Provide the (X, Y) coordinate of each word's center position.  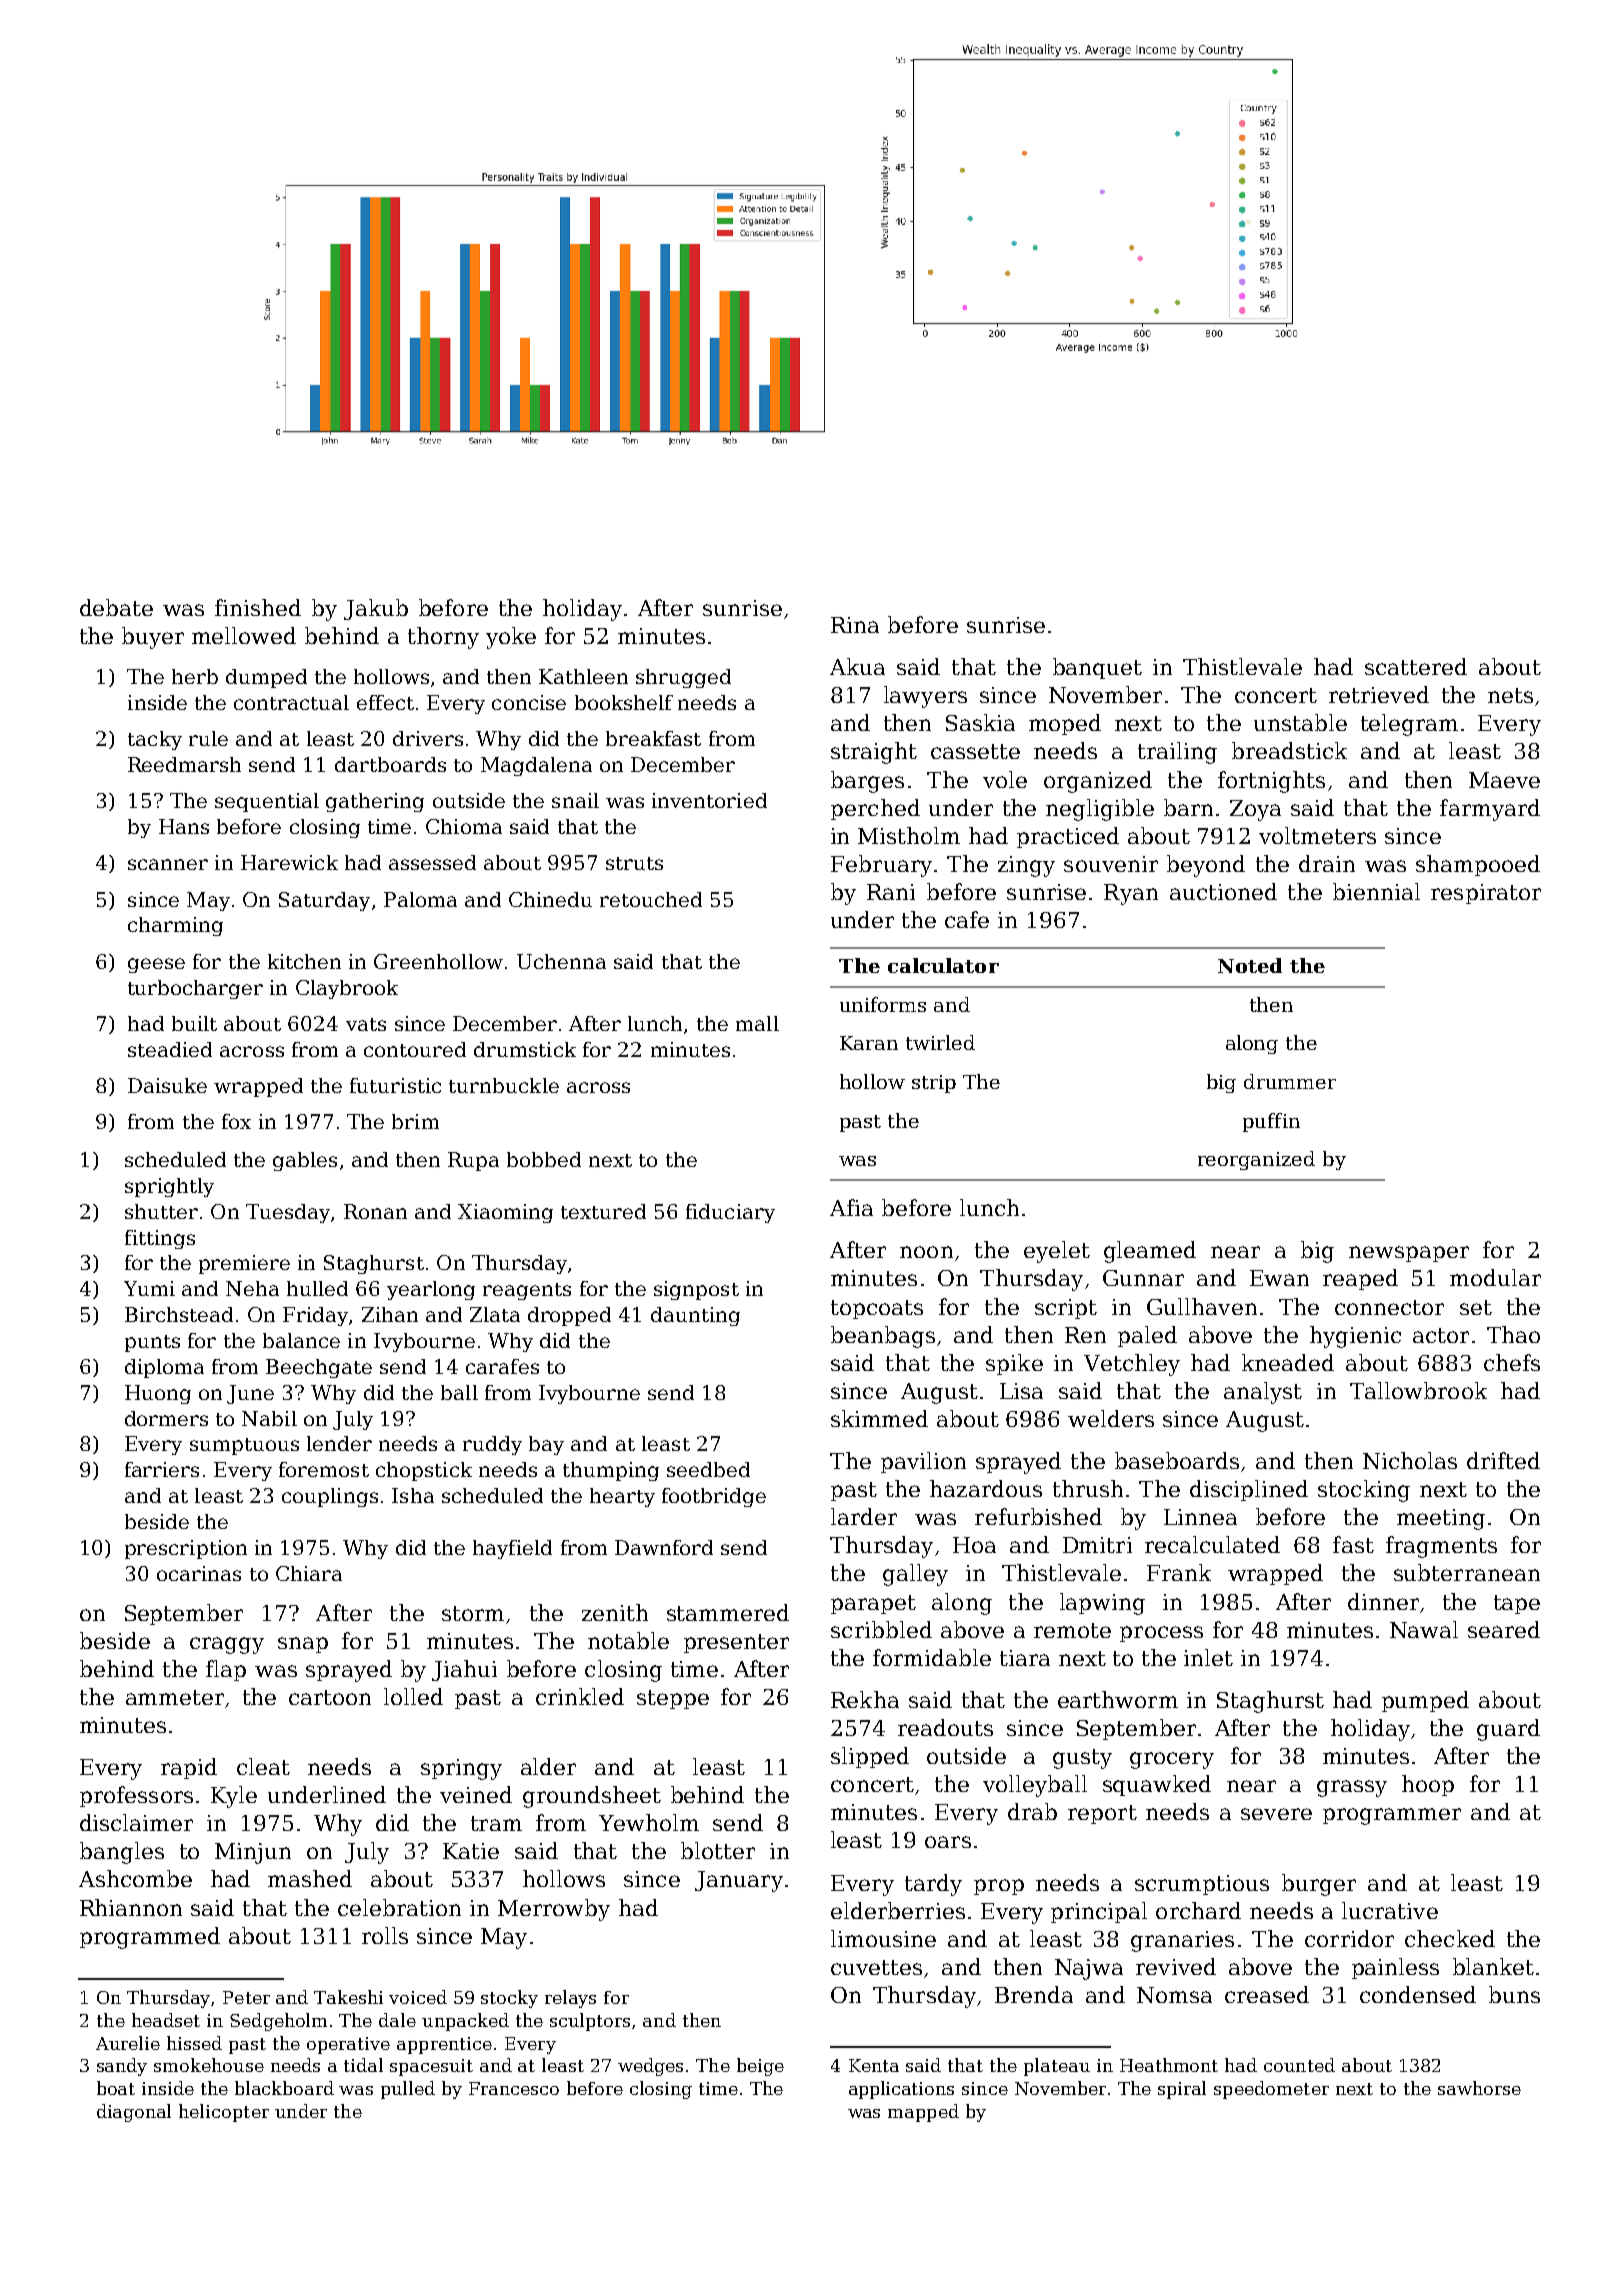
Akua (857, 666)
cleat (263, 1766)
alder (548, 1766)
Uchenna (561, 961)
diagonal (134, 2113)
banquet (1097, 668)
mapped (923, 2113)
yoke (511, 638)
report (1102, 1814)
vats (366, 1024)
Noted (1250, 965)
